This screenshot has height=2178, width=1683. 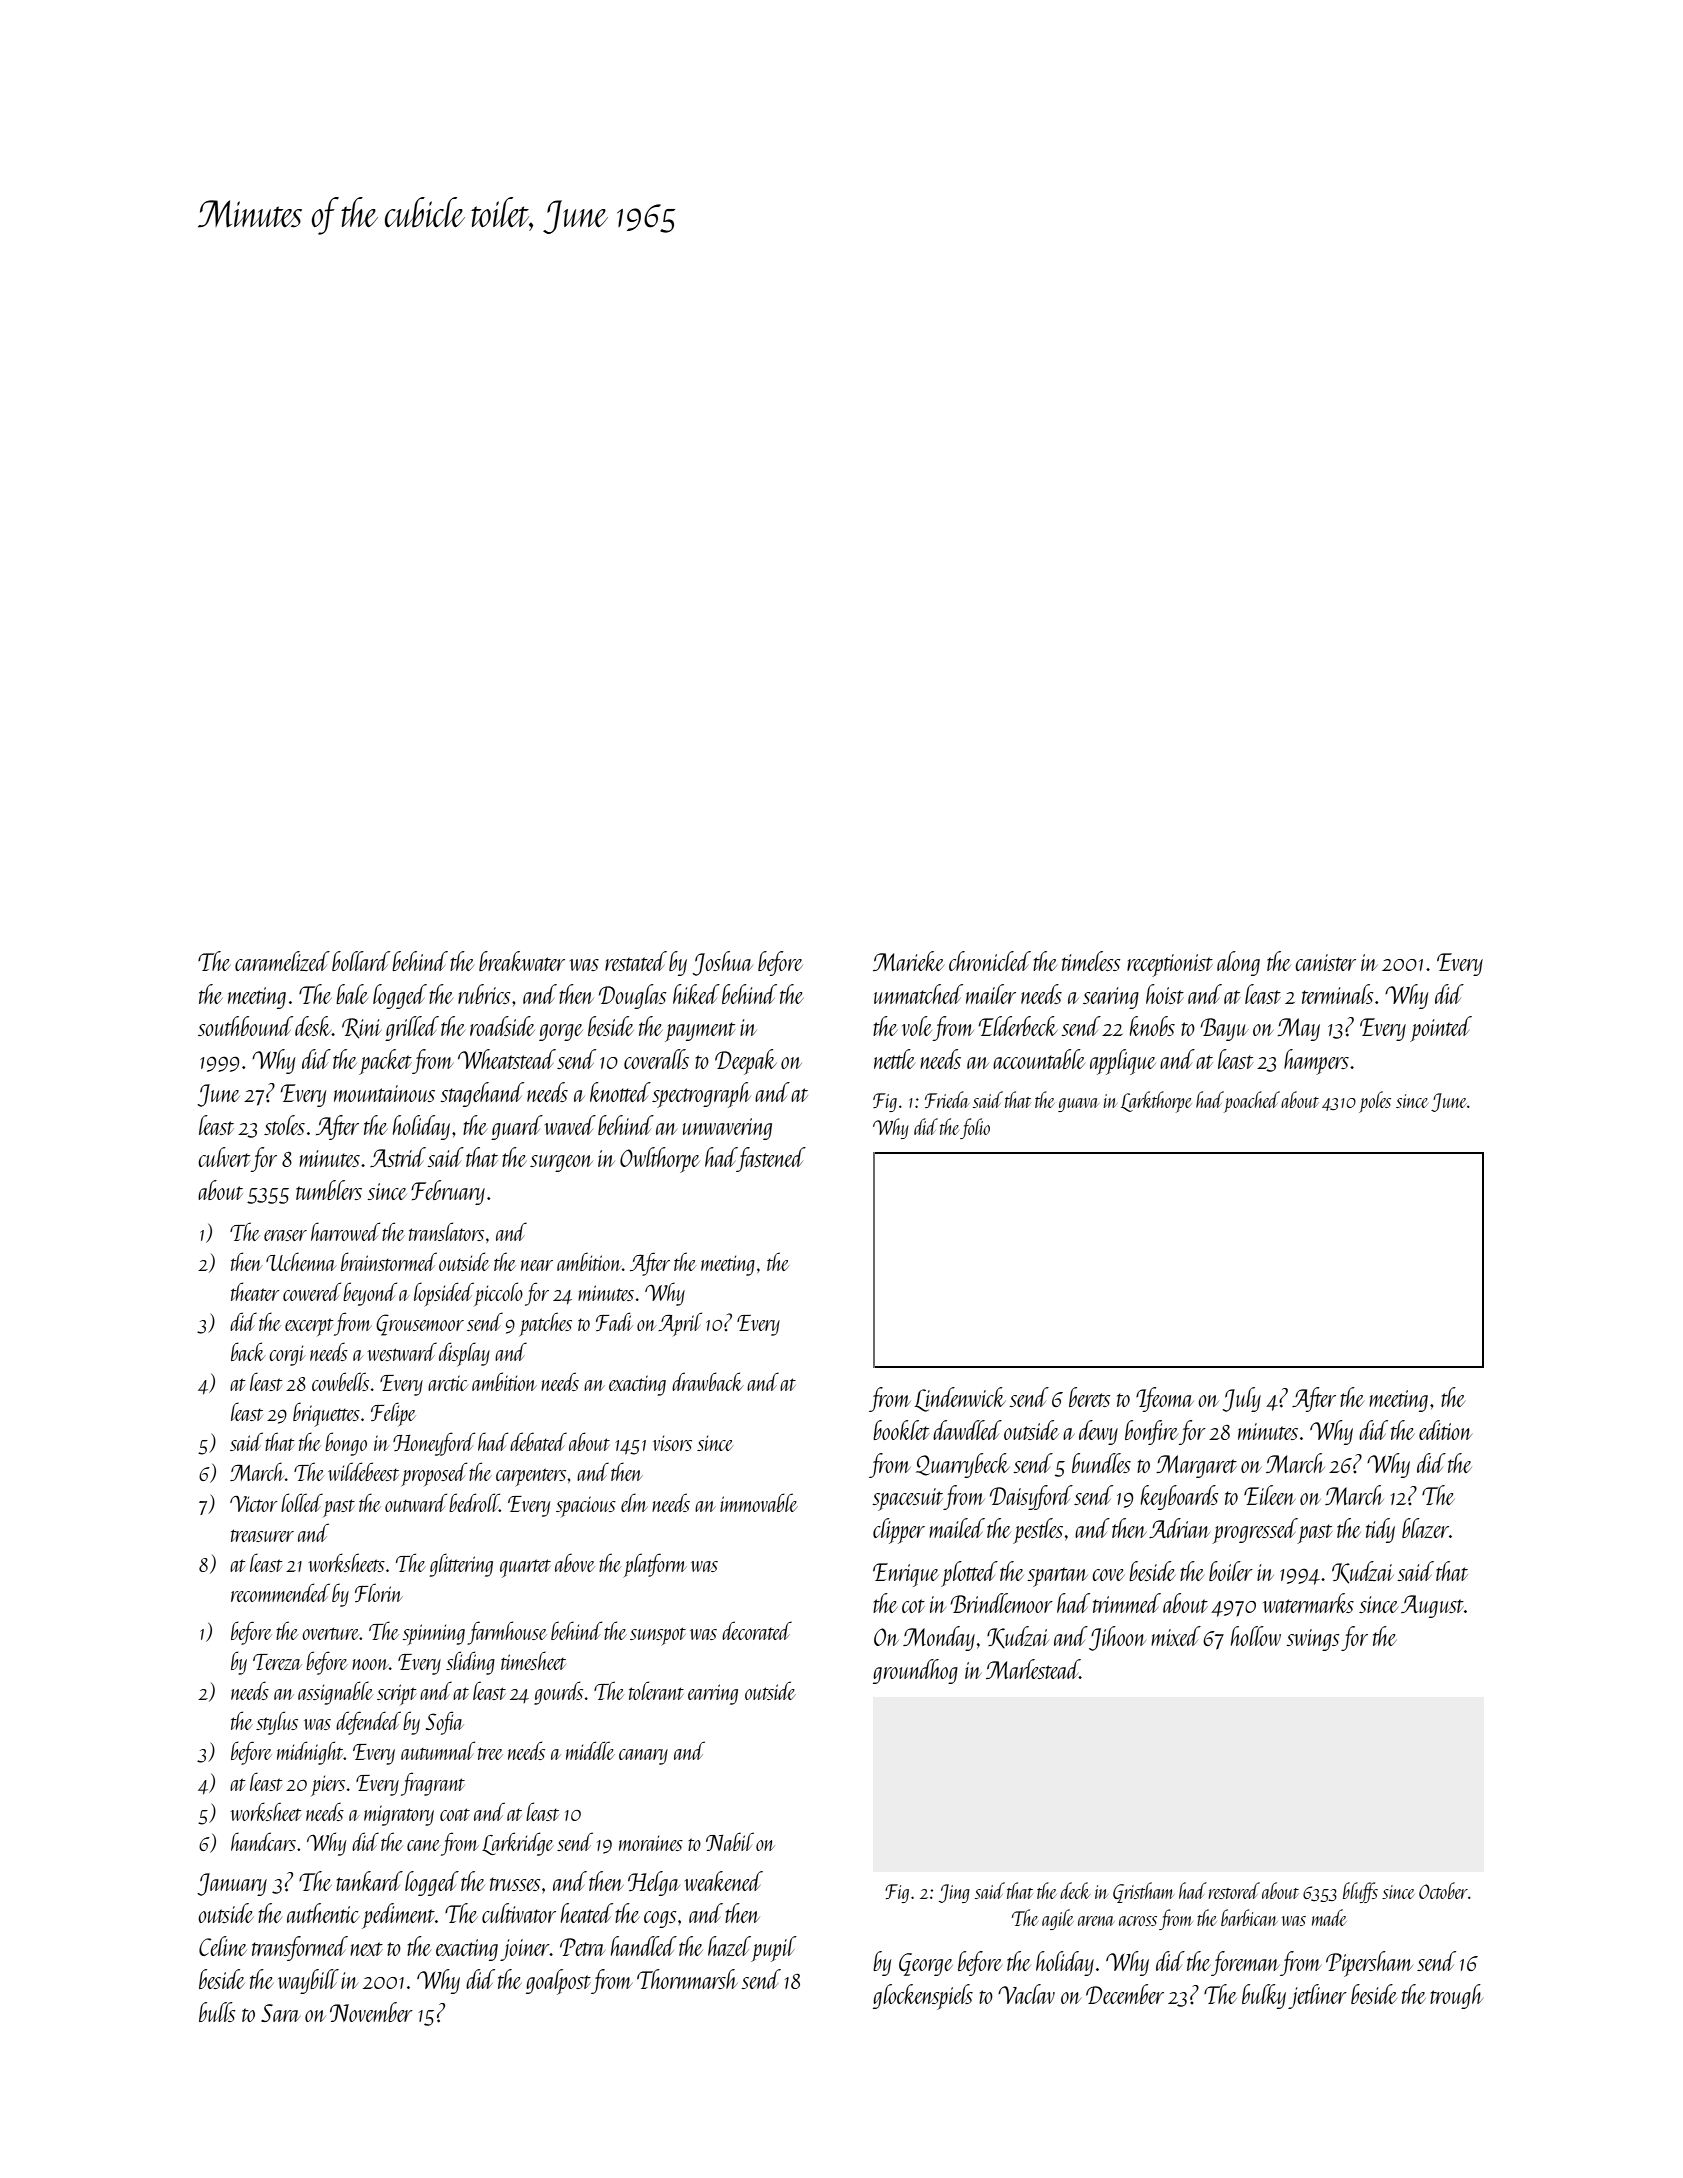 What do you see at coordinates (254, 1503) in the screenshot?
I see `Victor` at bounding box center [254, 1503].
